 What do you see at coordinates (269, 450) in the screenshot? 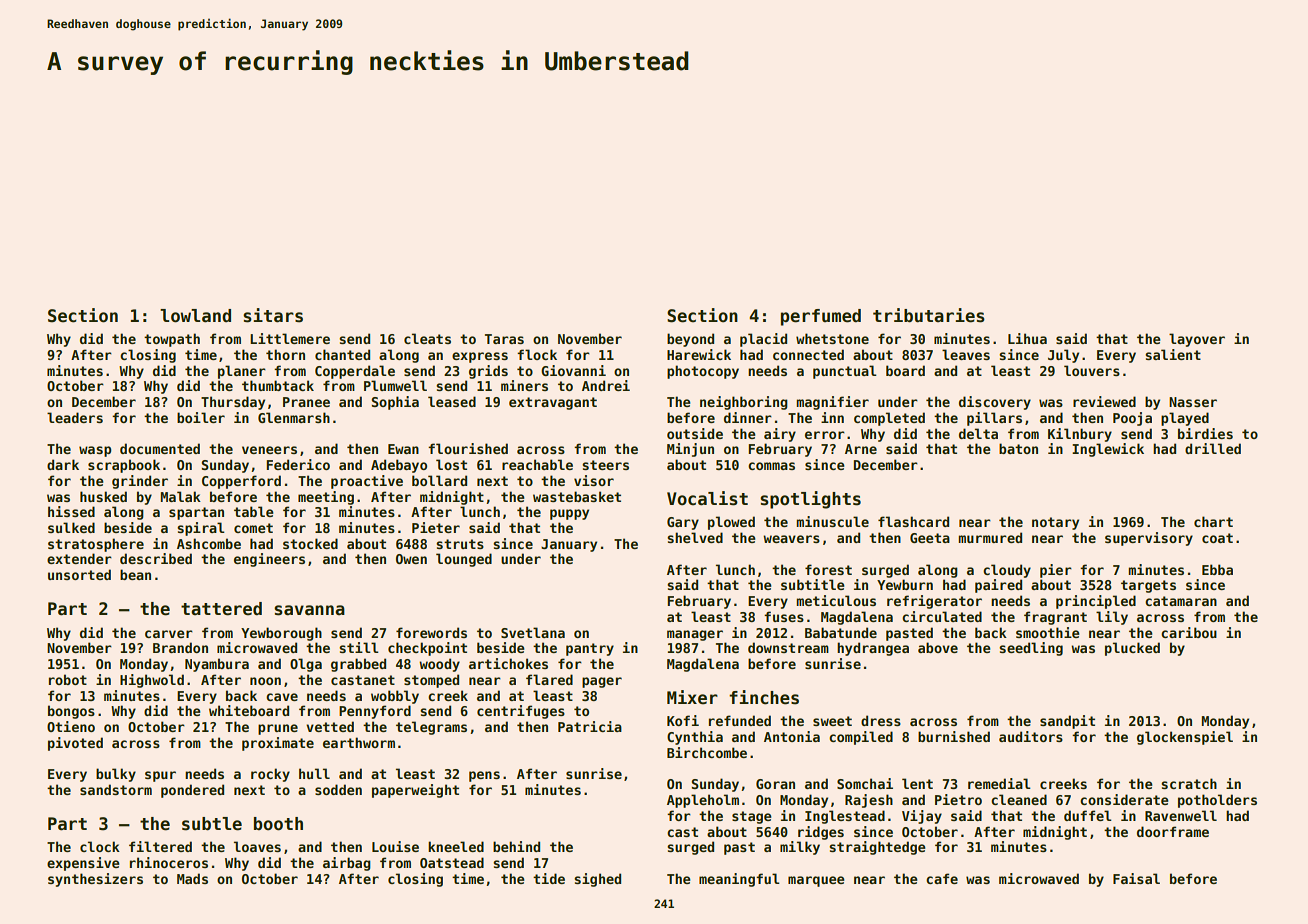
I see `veneers` at bounding box center [269, 450].
